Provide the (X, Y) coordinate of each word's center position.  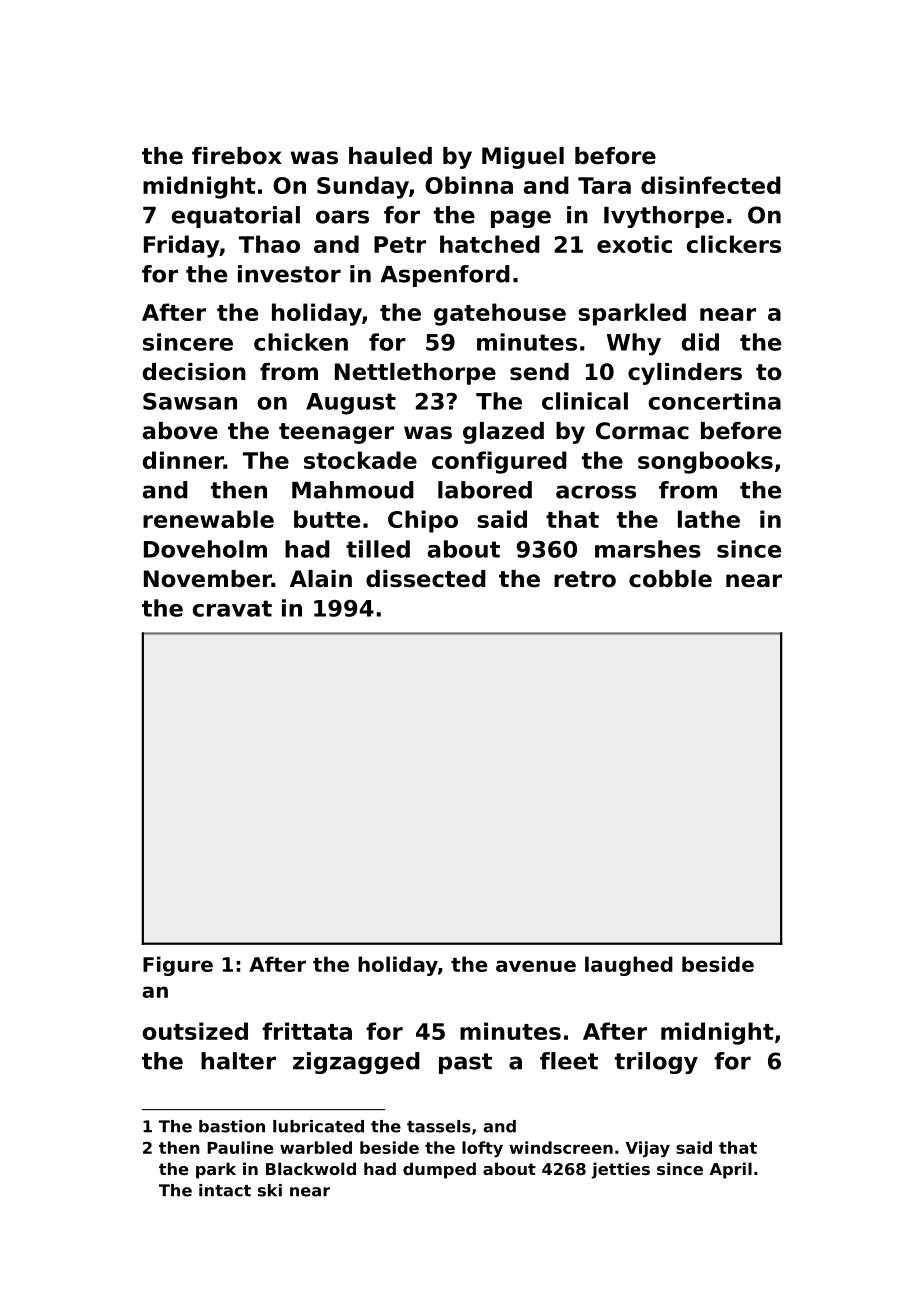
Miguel (523, 158)
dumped (439, 1170)
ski (270, 1190)
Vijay (648, 1149)
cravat (232, 608)
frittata (307, 1031)
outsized (195, 1031)
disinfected (711, 185)
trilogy (656, 1063)
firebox (237, 156)
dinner (183, 460)
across (596, 492)
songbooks (705, 462)
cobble (670, 579)
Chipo (423, 521)
